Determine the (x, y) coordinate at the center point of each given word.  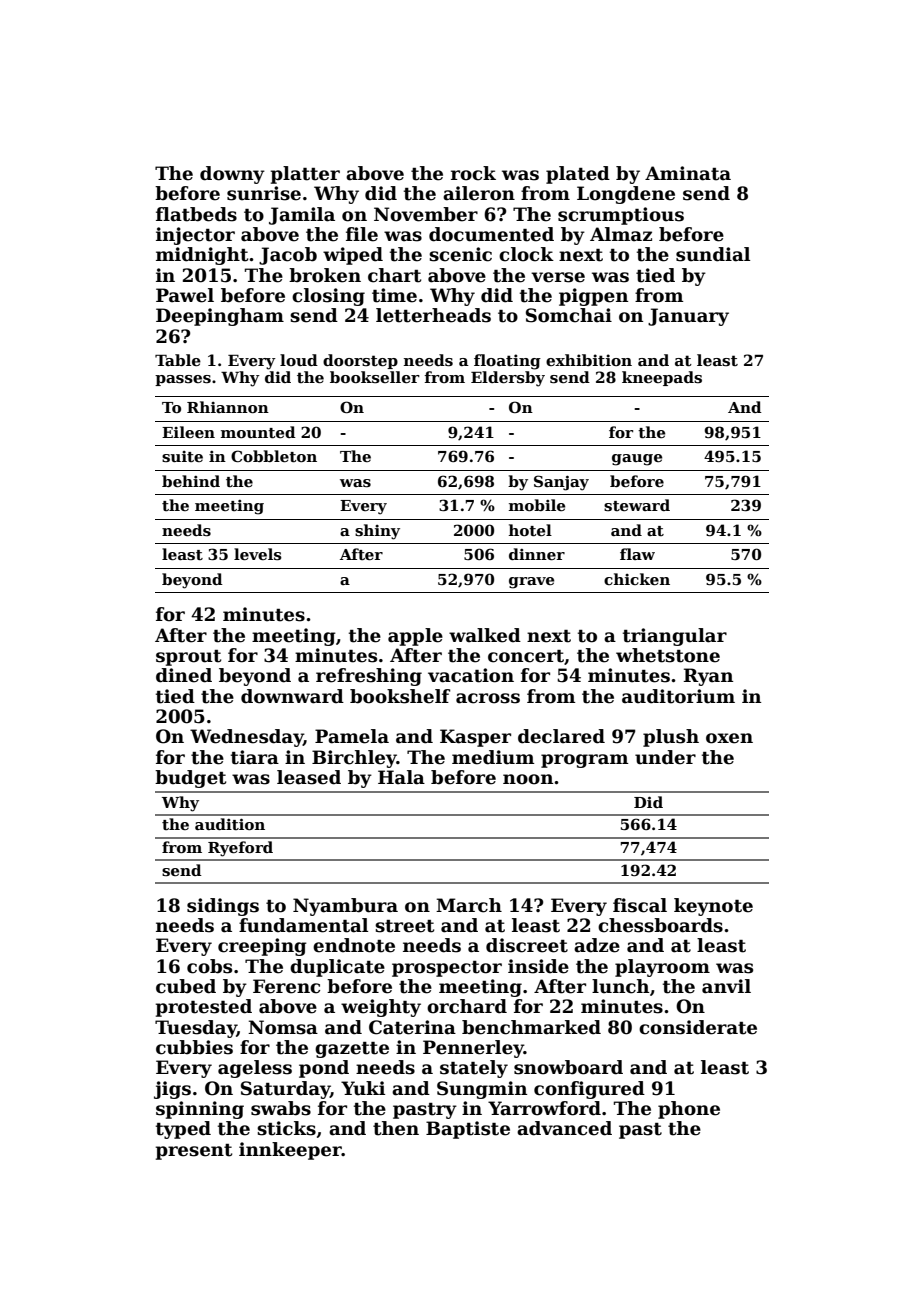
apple (415, 637)
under (665, 757)
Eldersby (508, 379)
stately (474, 1069)
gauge (637, 460)
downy (232, 175)
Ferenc (286, 986)
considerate (698, 1027)
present (194, 1152)
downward (292, 696)
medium (493, 757)
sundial (713, 254)
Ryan (708, 677)
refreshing (369, 677)
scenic (460, 254)
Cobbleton (274, 456)
